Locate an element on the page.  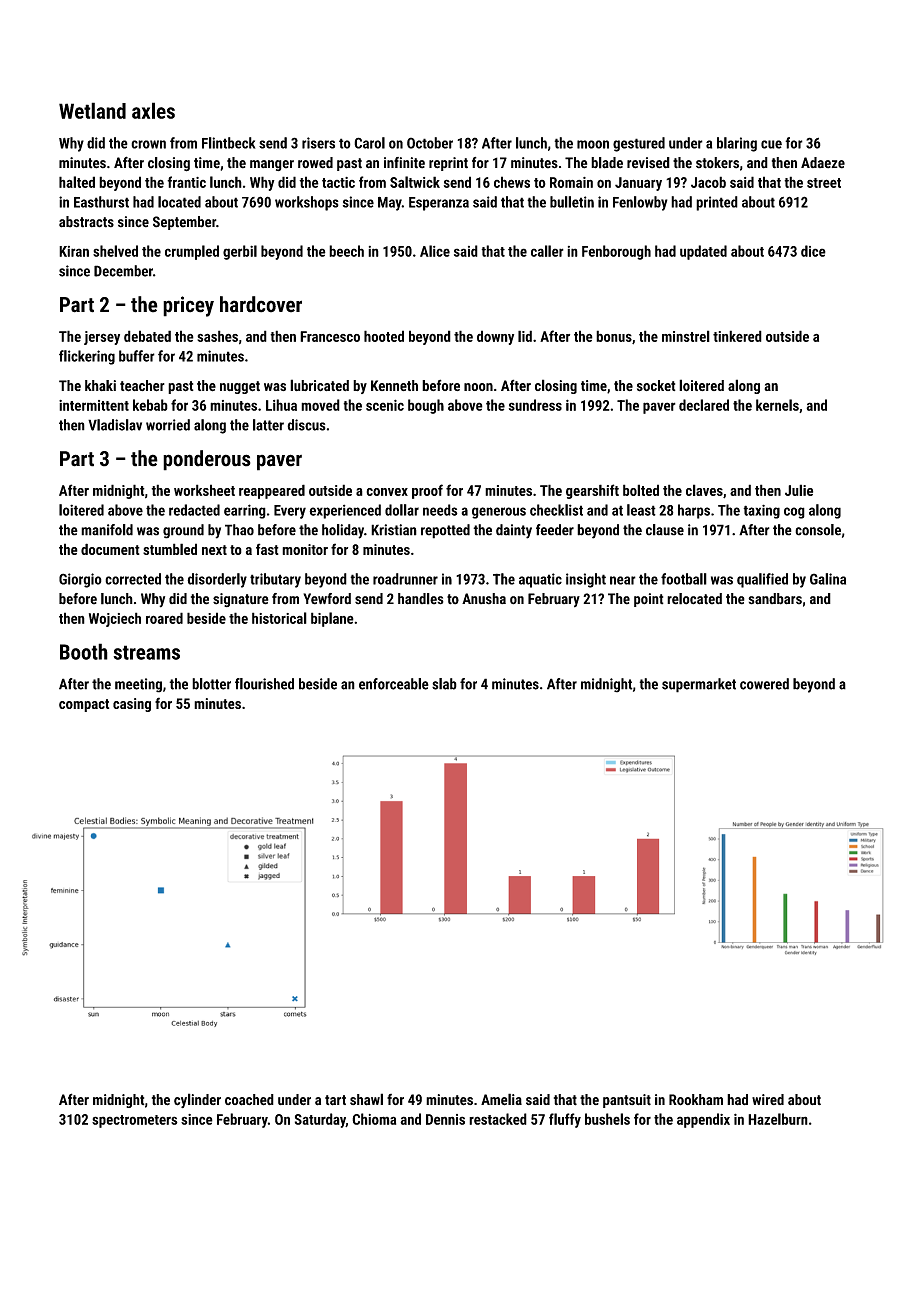
compact is located at coordinates (84, 705).
